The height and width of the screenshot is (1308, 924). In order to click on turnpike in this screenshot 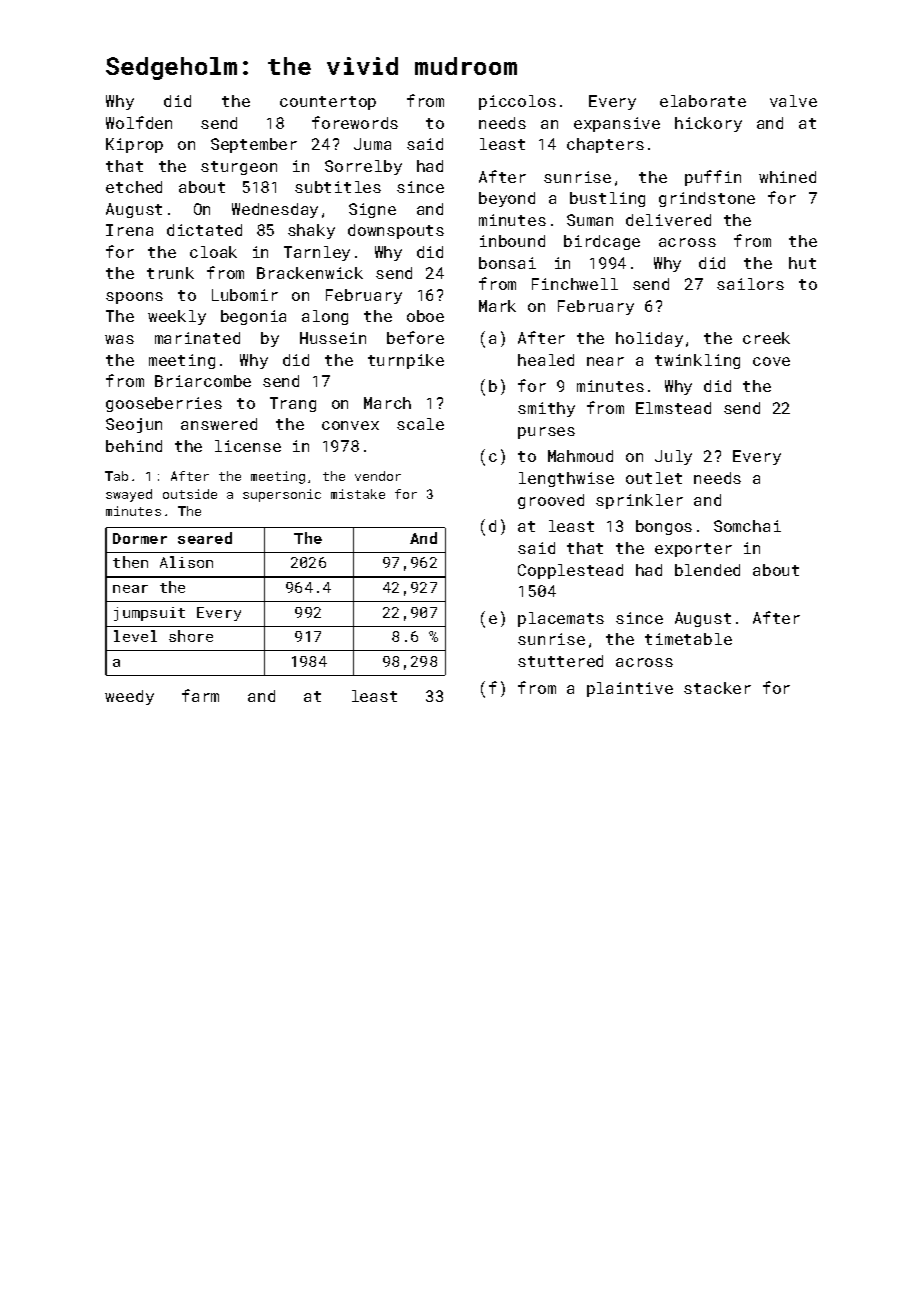, I will do `click(406, 361)`.
